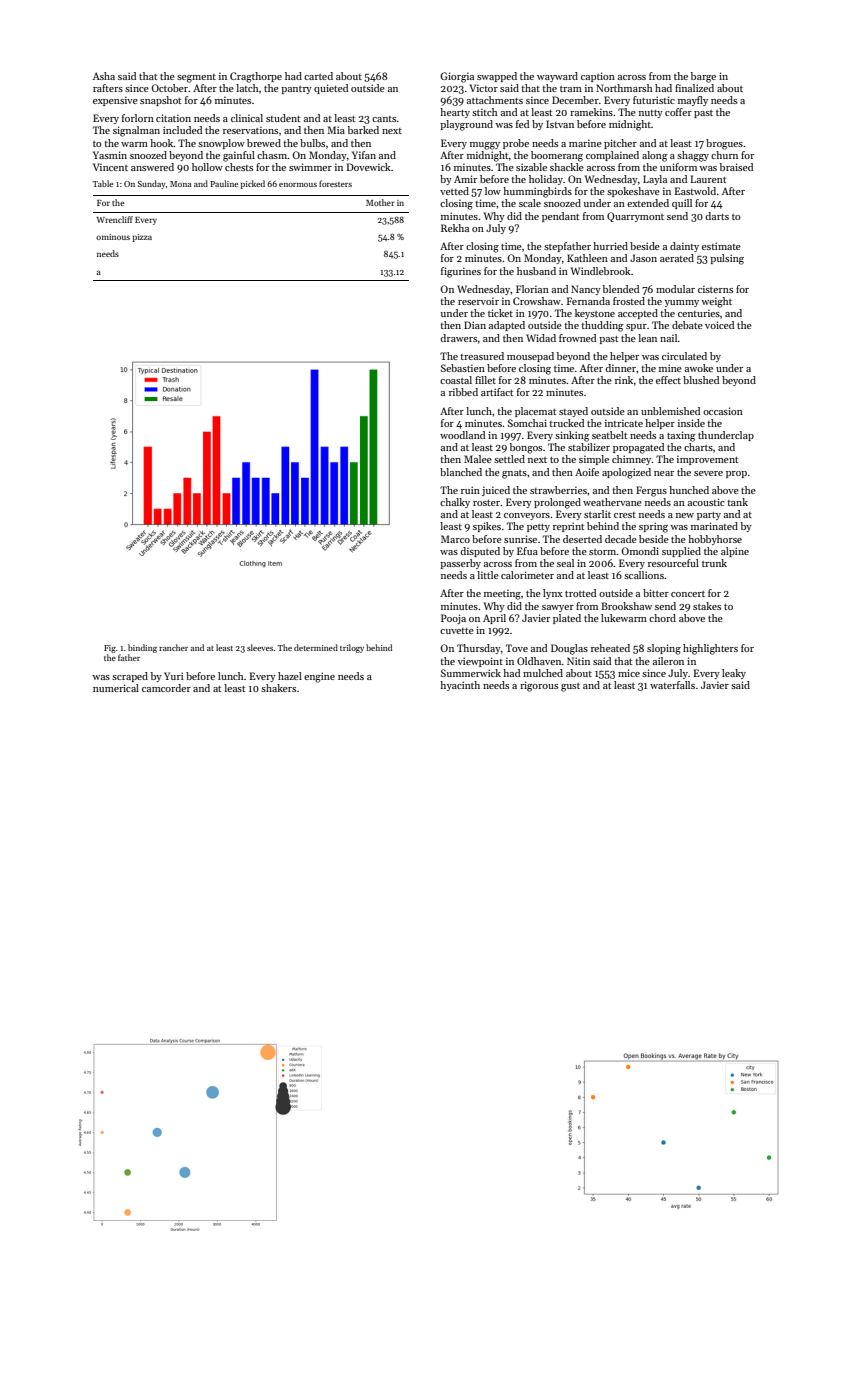 Image resolution: width=849 pixels, height=1400 pixels. What do you see at coordinates (460, 564) in the screenshot?
I see `passerby` at bounding box center [460, 564].
